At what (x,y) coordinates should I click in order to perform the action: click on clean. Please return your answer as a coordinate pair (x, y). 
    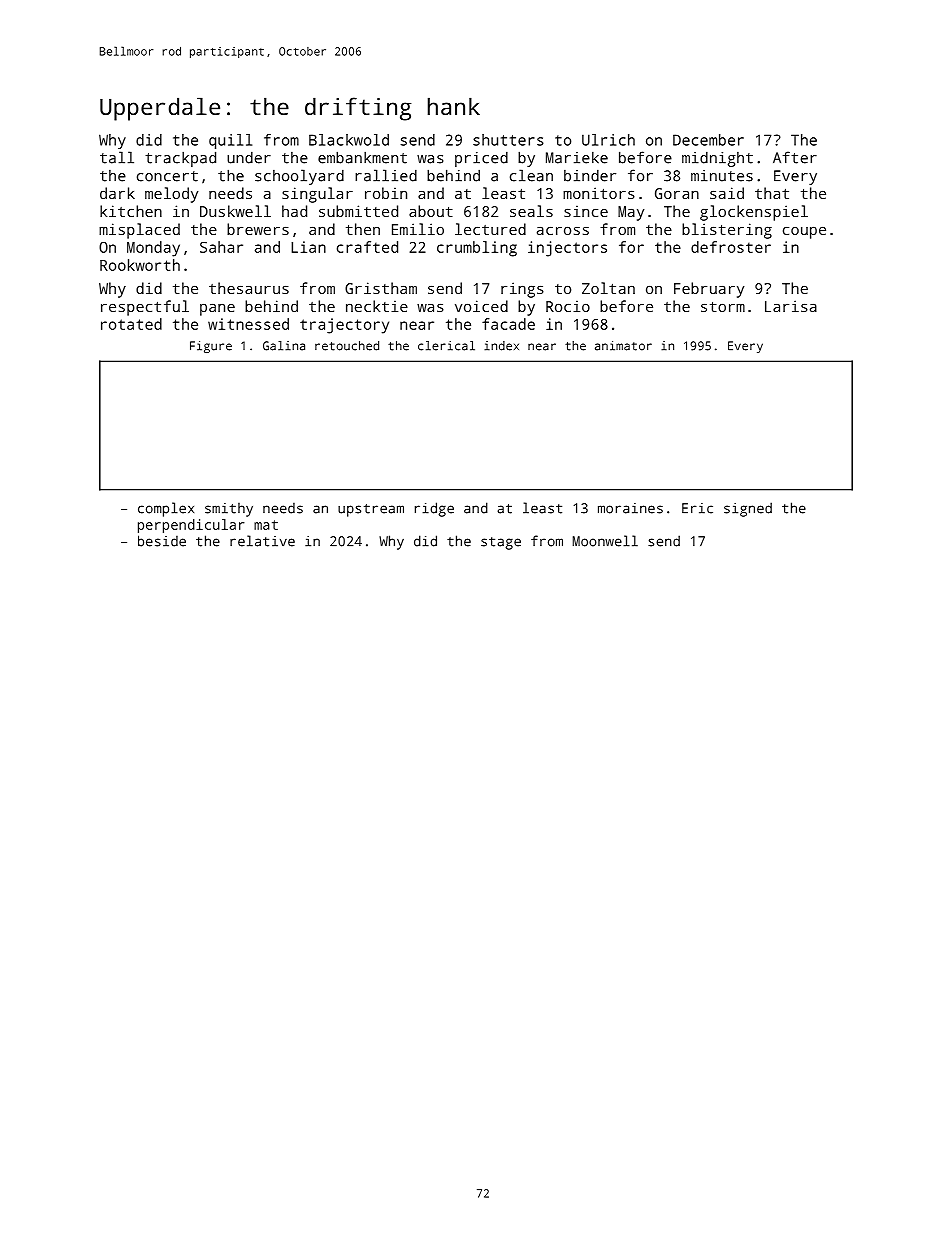
    Looking at the image, I should click on (531, 175).
